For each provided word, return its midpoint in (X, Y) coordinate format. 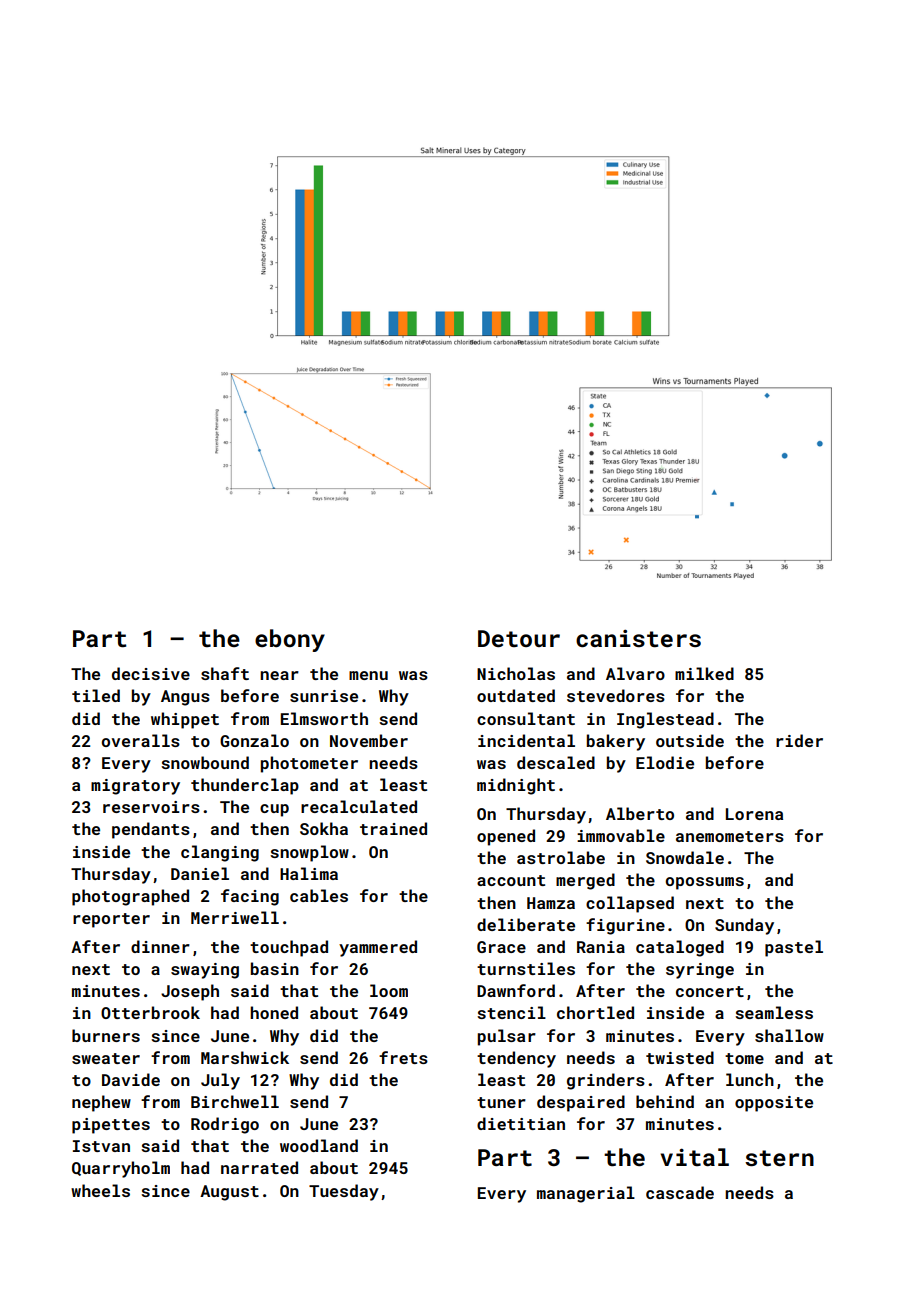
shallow (789, 1035)
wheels (100, 1190)
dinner (160, 946)
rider (799, 740)
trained (393, 828)
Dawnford (516, 990)
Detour (519, 638)
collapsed (630, 904)
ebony (290, 640)
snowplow (309, 853)
